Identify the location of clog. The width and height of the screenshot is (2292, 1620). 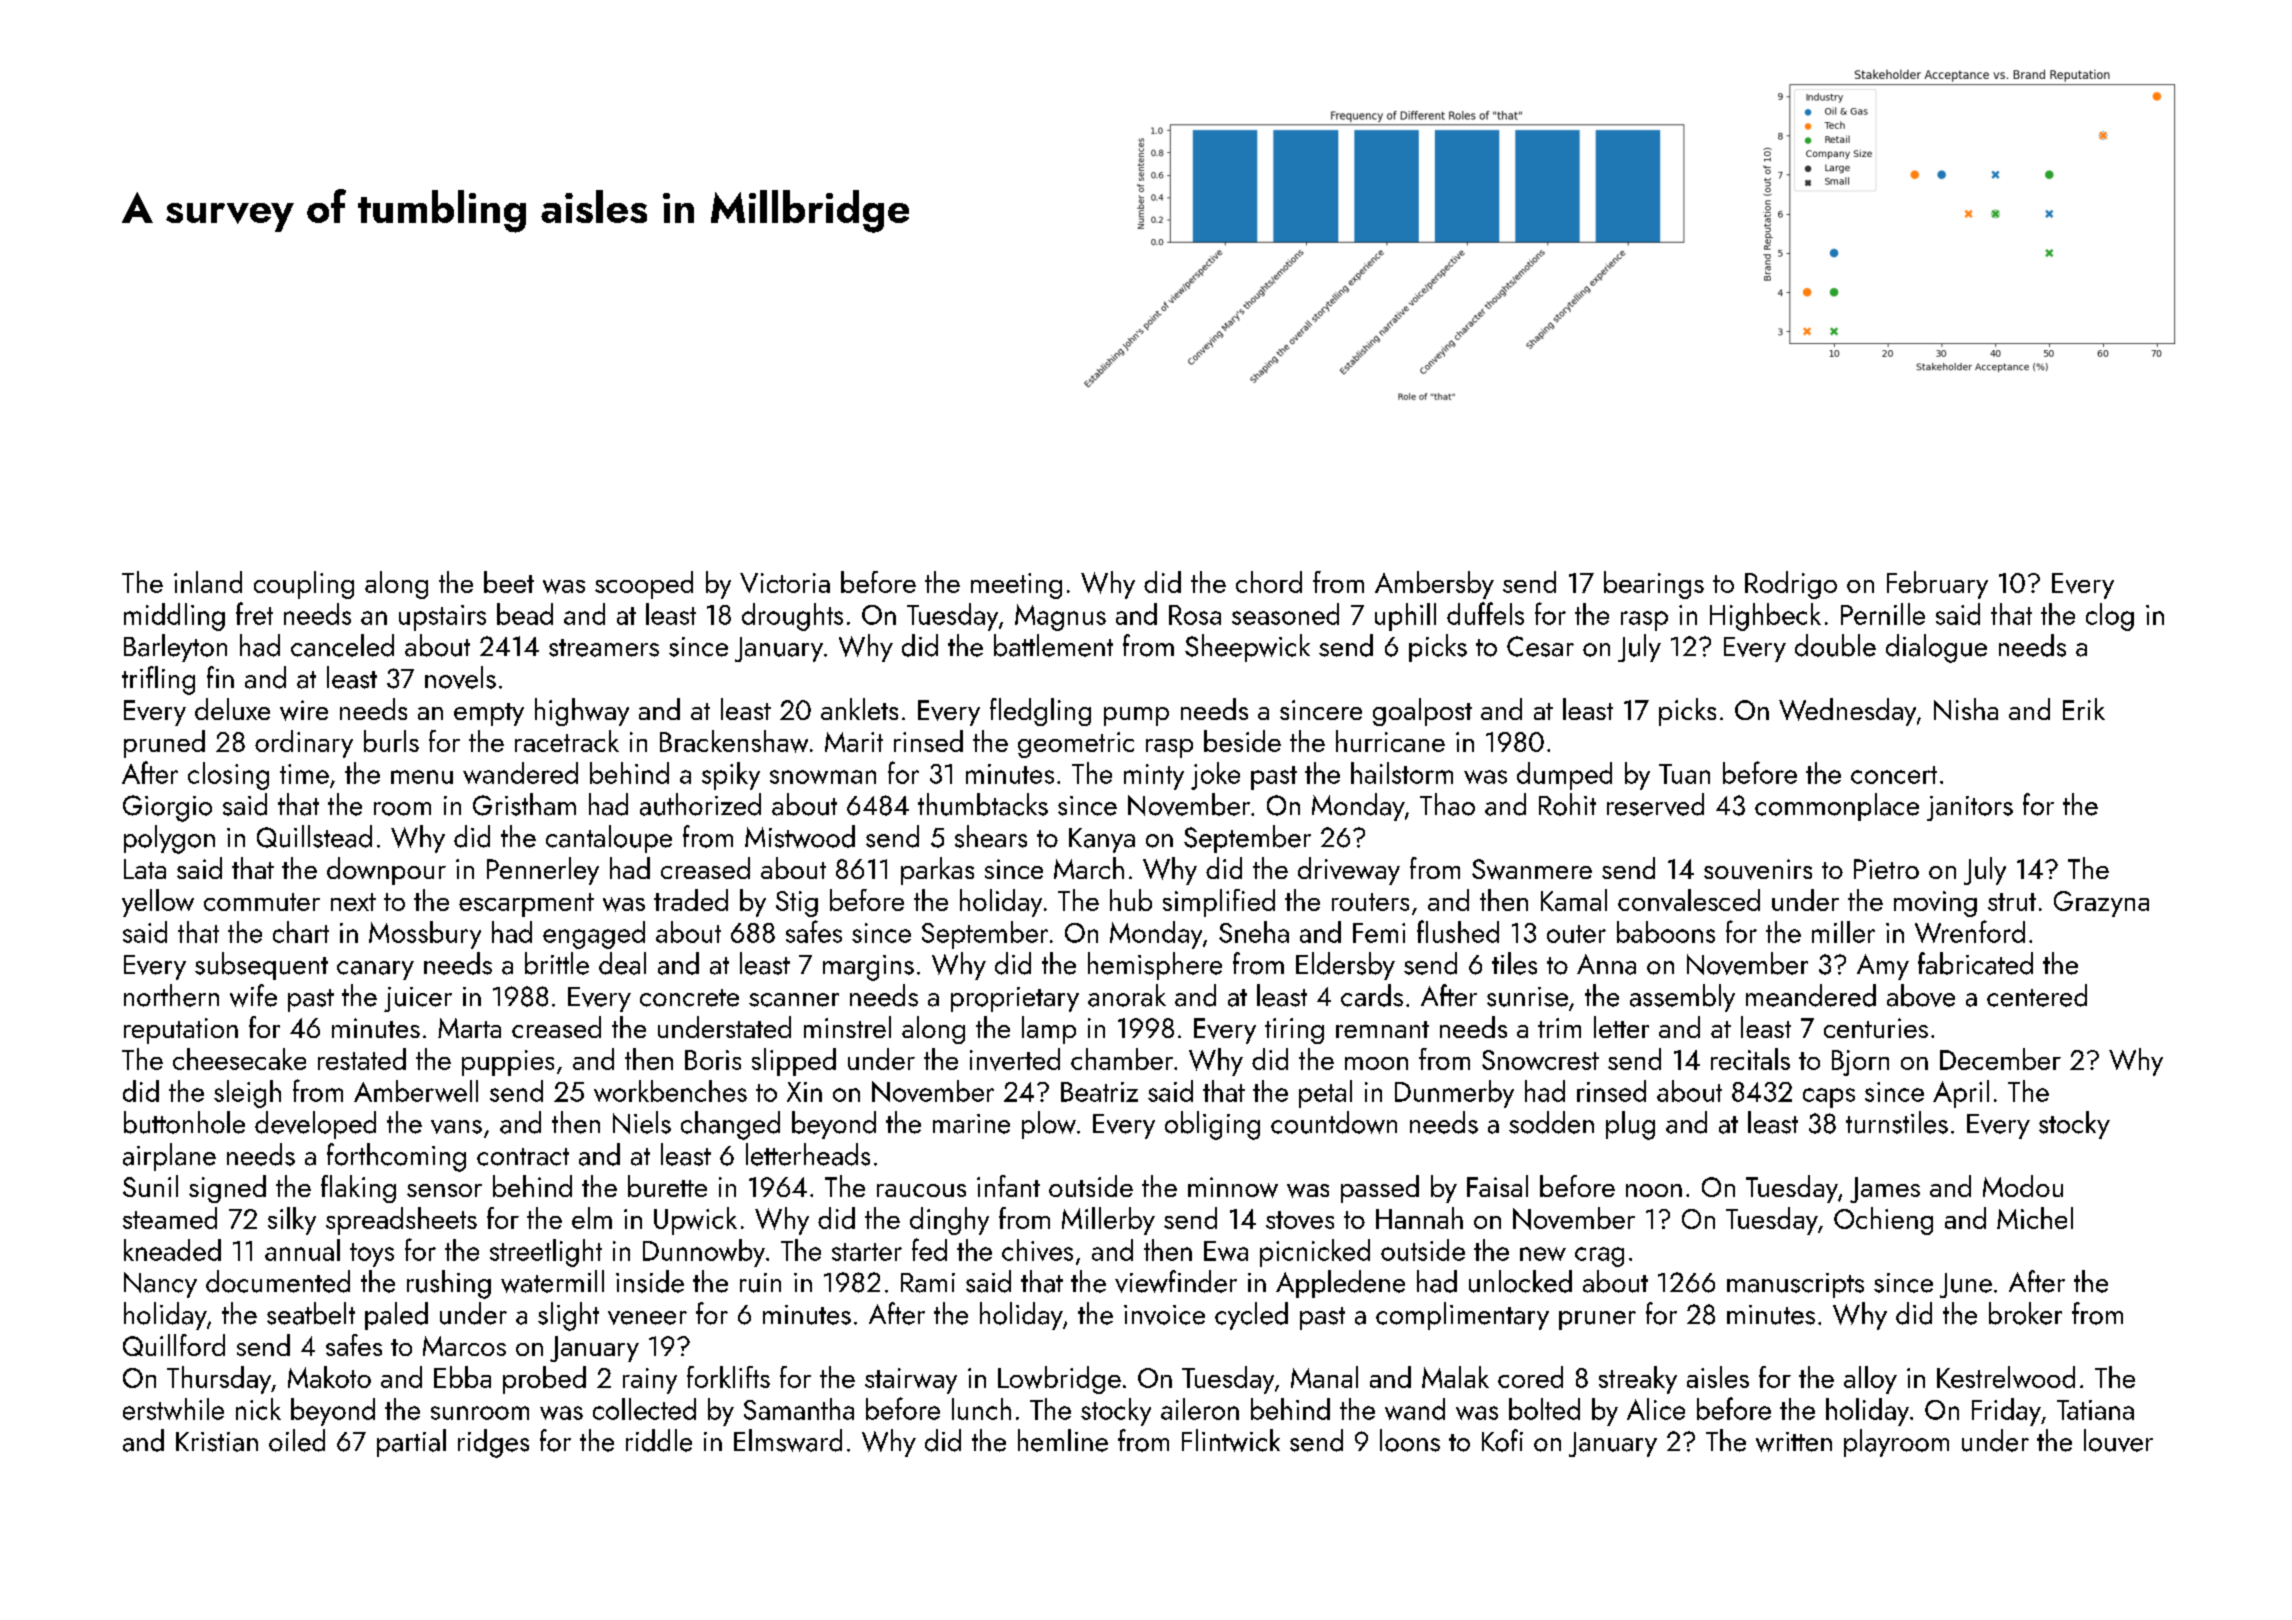
(2110, 617).
